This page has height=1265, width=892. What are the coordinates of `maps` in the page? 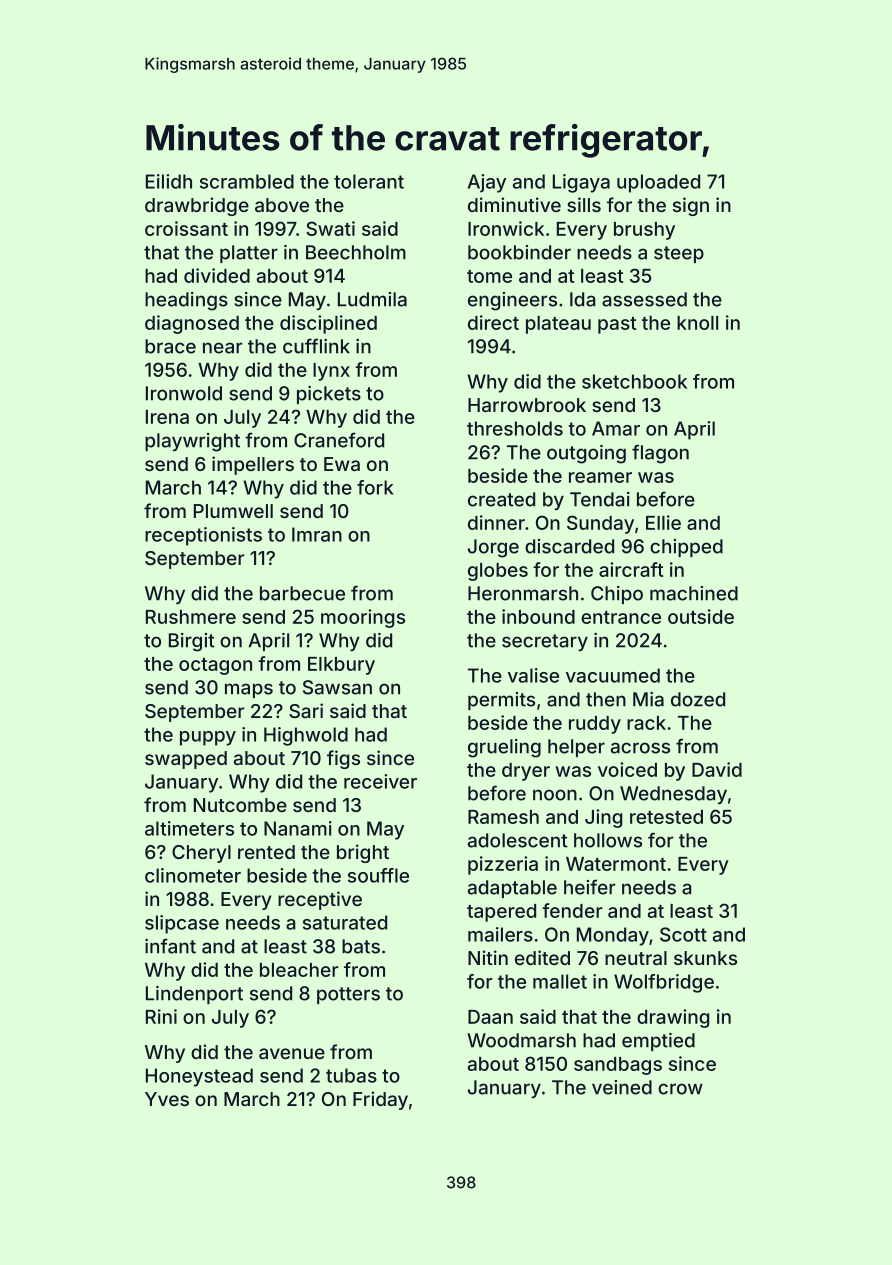 It's located at (249, 690).
